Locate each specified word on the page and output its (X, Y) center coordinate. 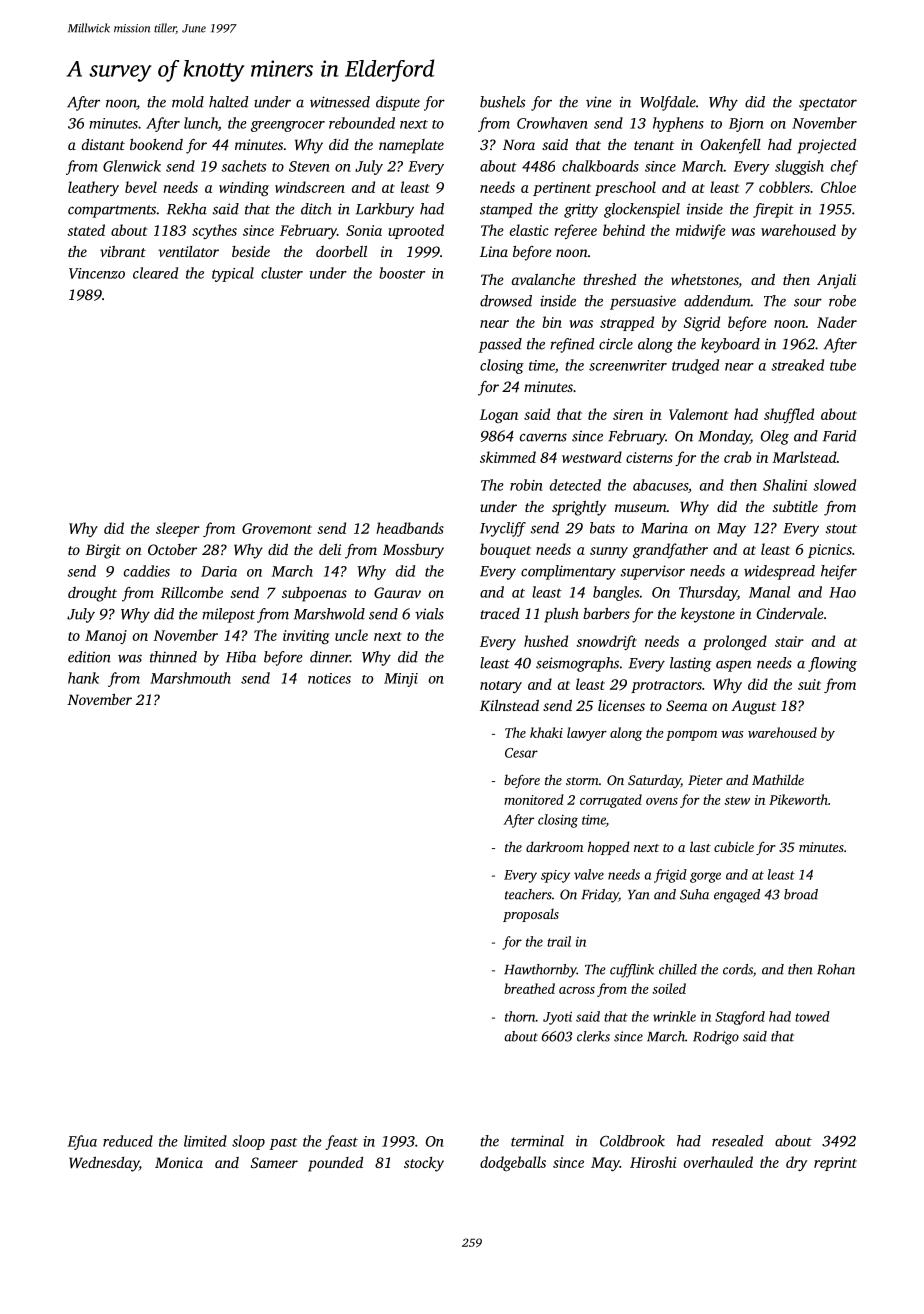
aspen (734, 666)
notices (329, 678)
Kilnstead (509, 705)
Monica (179, 1162)
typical (233, 274)
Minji (401, 680)
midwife (701, 231)
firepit (773, 210)
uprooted (416, 231)
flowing (832, 664)
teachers (528, 894)
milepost (228, 615)
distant (103, 144)
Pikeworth (798, 799)
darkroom (554, 846)
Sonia (364, 230)
